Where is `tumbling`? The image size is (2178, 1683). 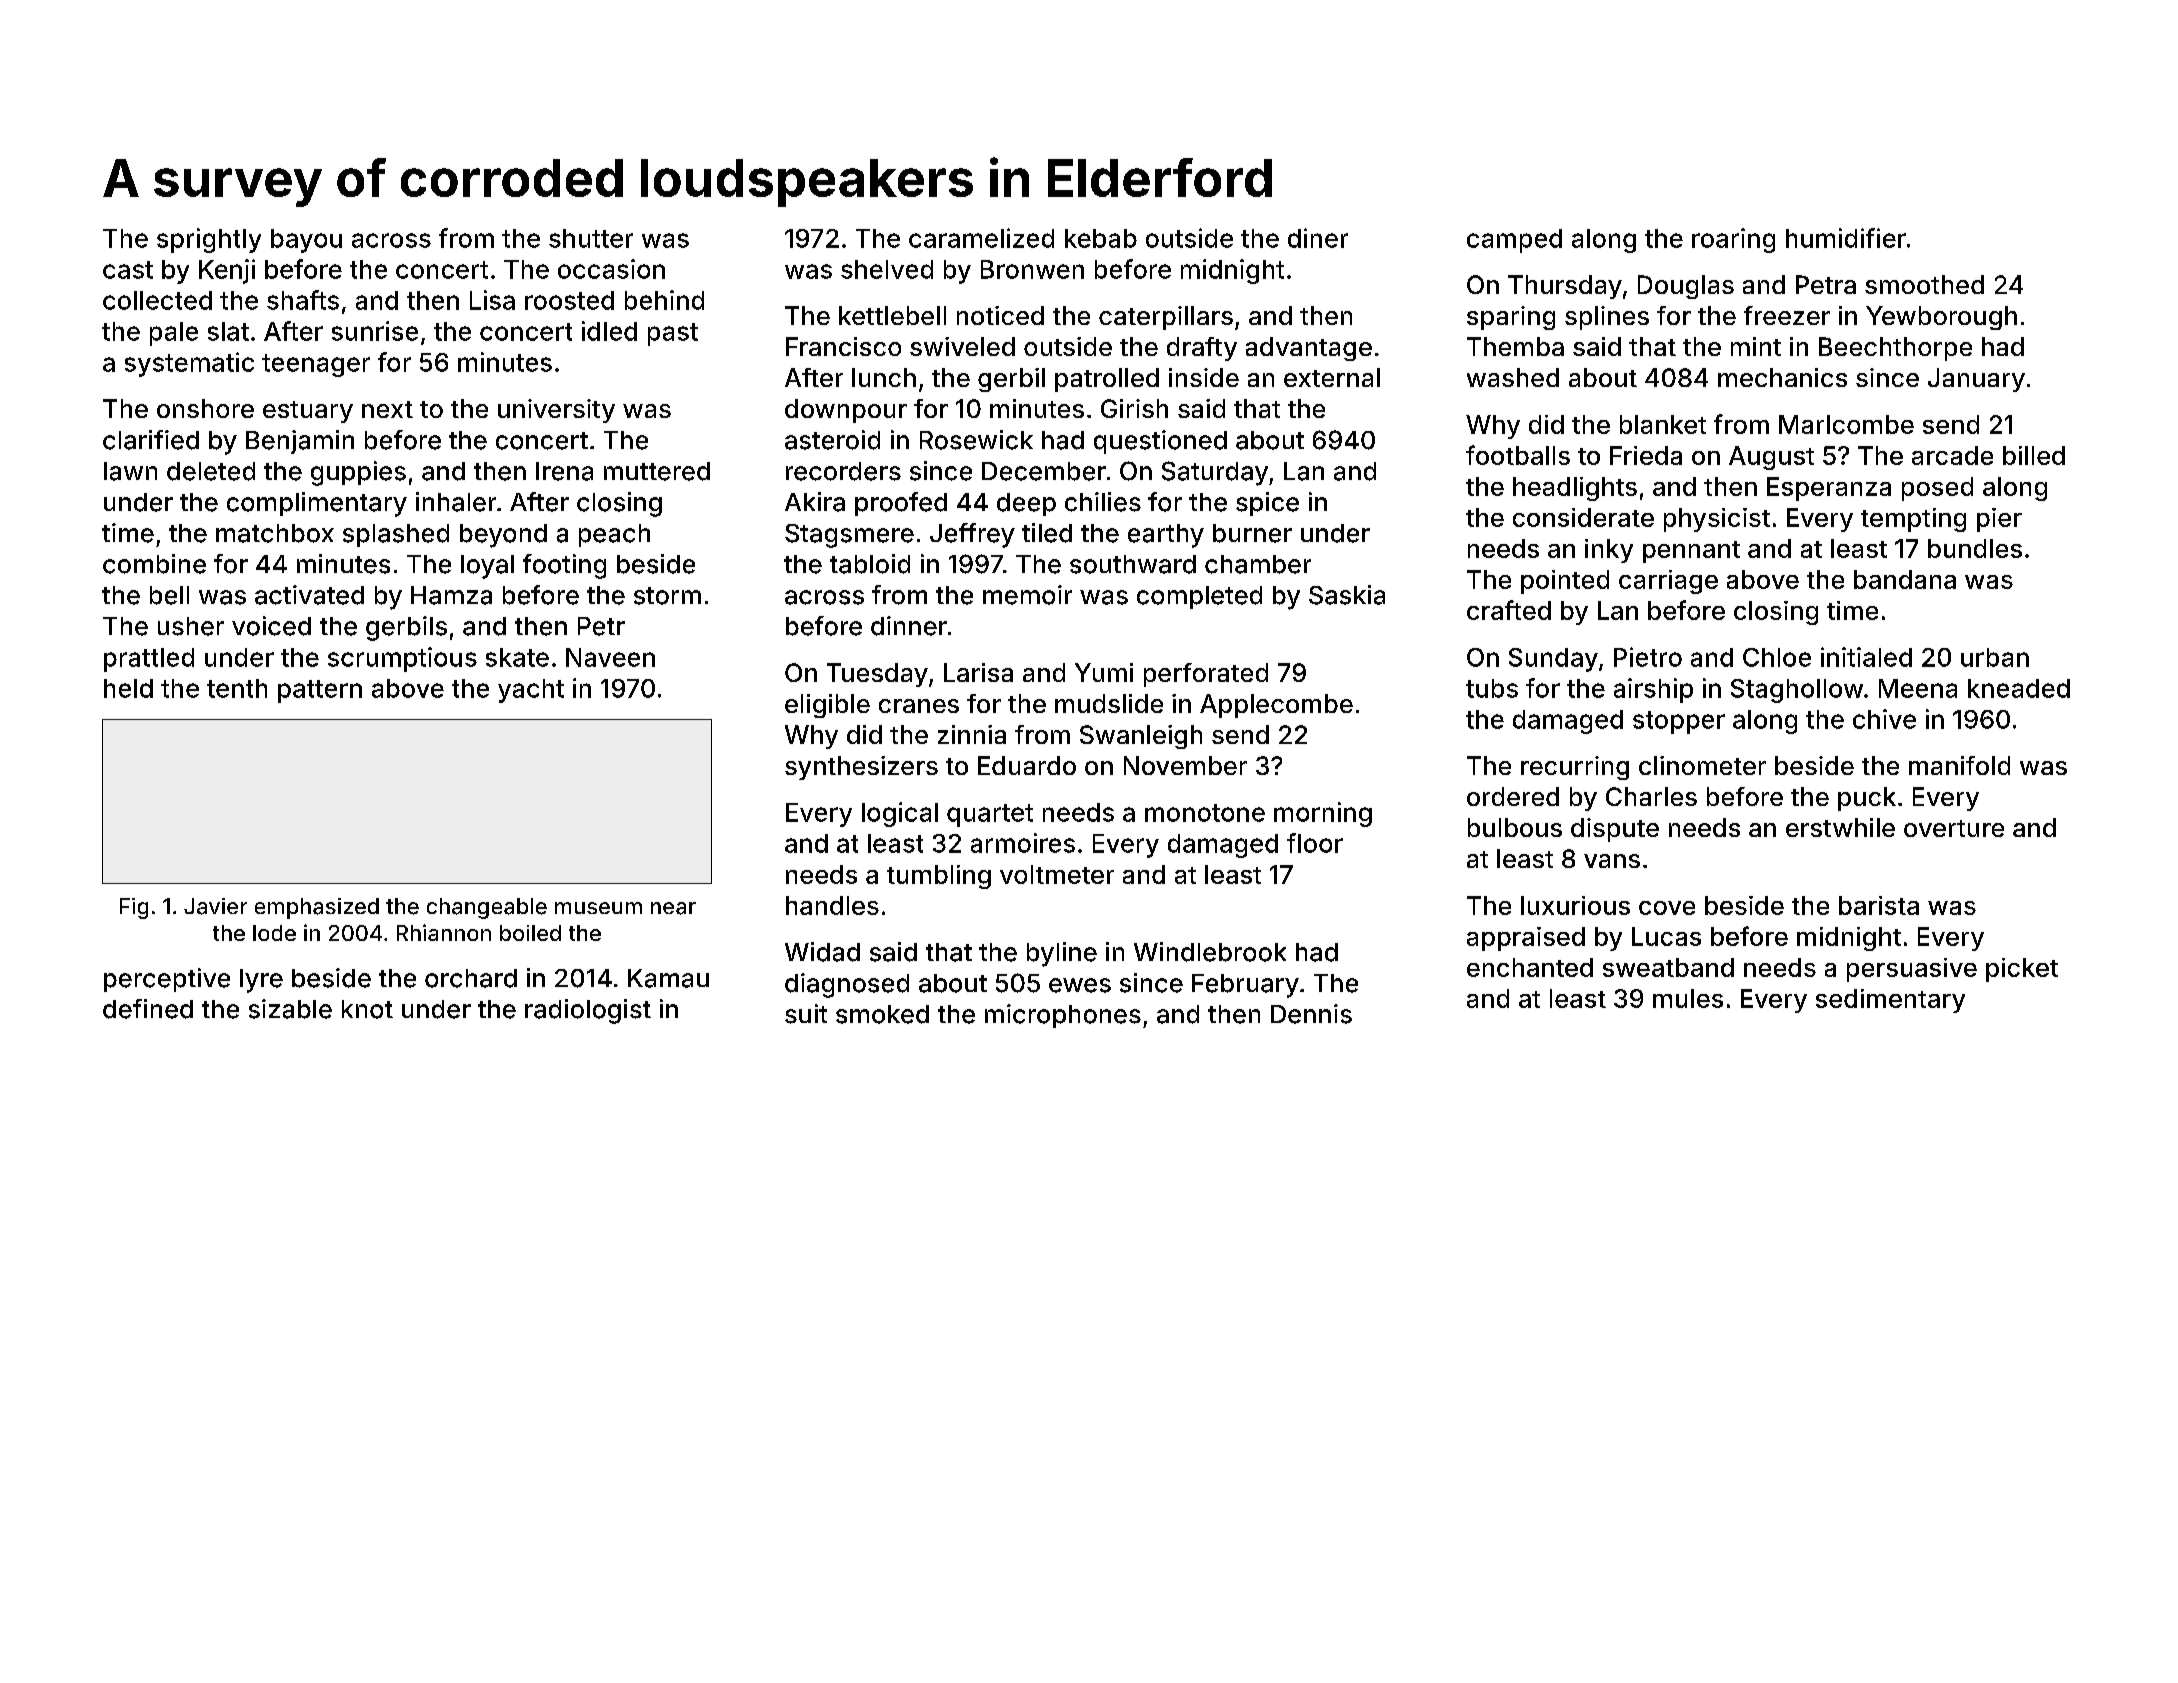 tumbling is located at coordinates (939, 877).
